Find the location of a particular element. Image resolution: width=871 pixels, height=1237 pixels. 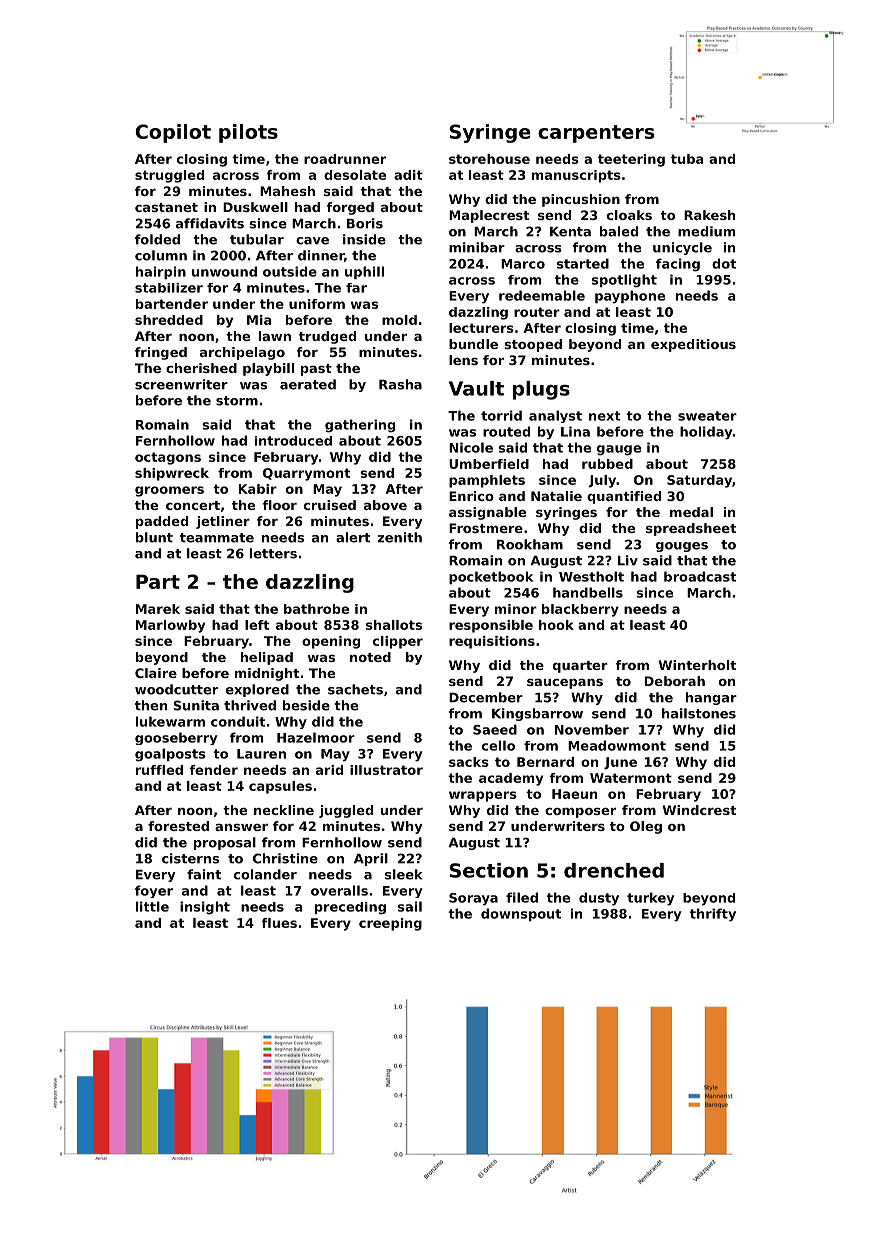

assignable is located at coordinates (487, 513).
